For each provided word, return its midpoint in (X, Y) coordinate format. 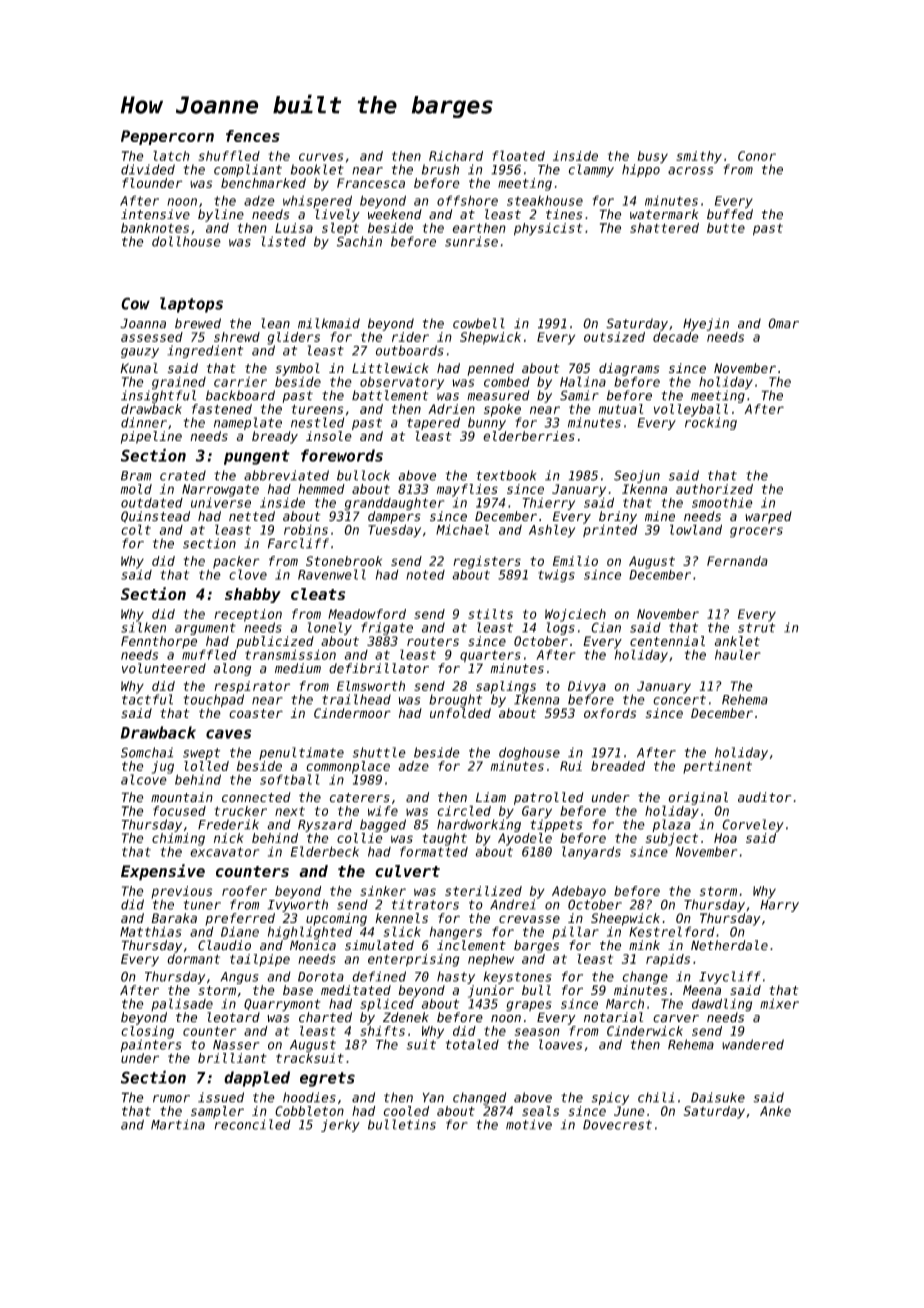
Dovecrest (617, 1125)
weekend (395, 214)
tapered (433, 423)
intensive (155, 214)
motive (529, 1124)
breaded (618, 766)
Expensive (163, 872)
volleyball (691, 410)
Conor (757, 156)
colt (136, 529)
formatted (434, 851)
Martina (178, 1124)
